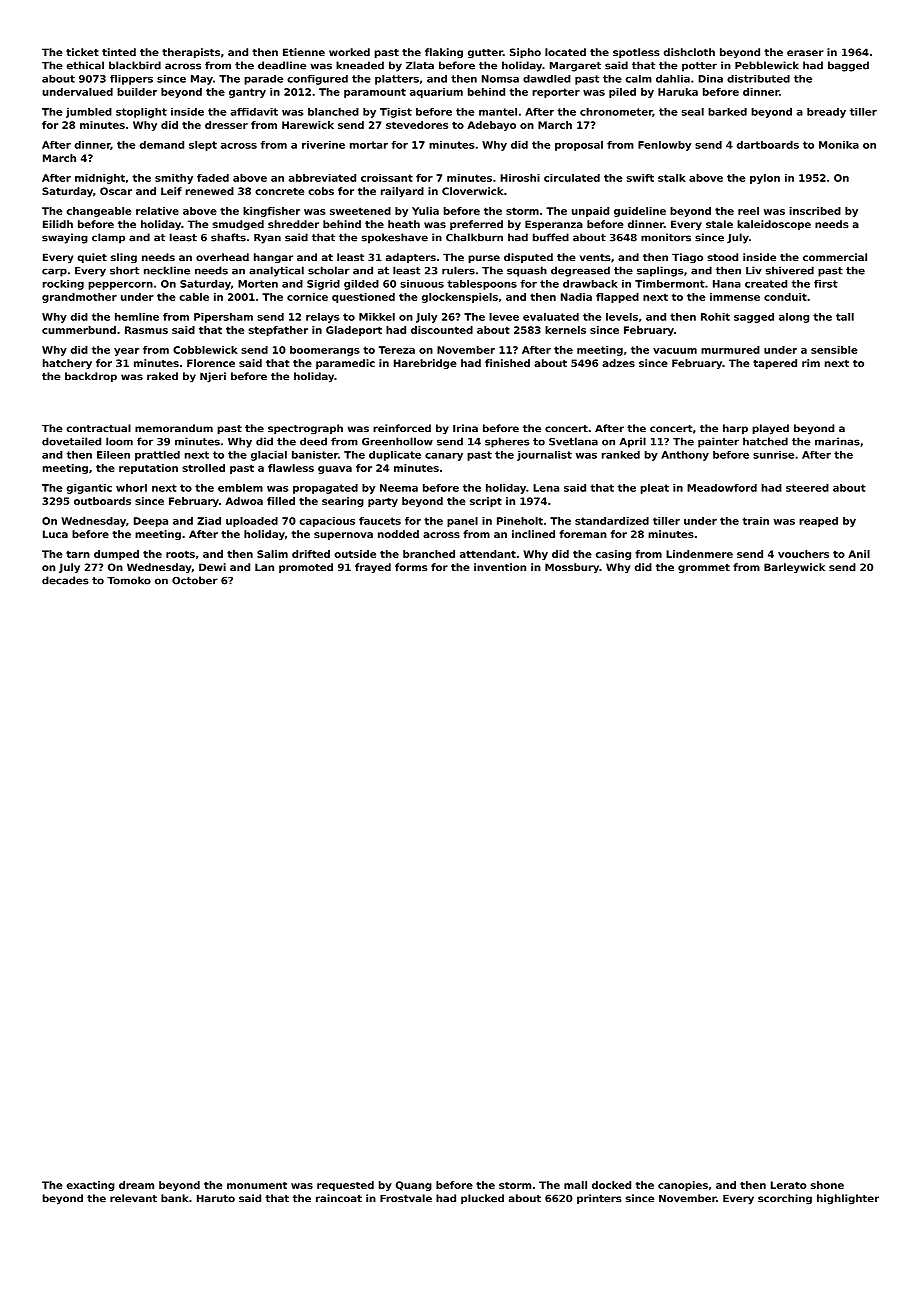 The height and width of the screenshot is (1308, 924). What do you see at coordinates (827, 1185) in the screenshot?
I see `shone` at bounding box center [827, 1185].
